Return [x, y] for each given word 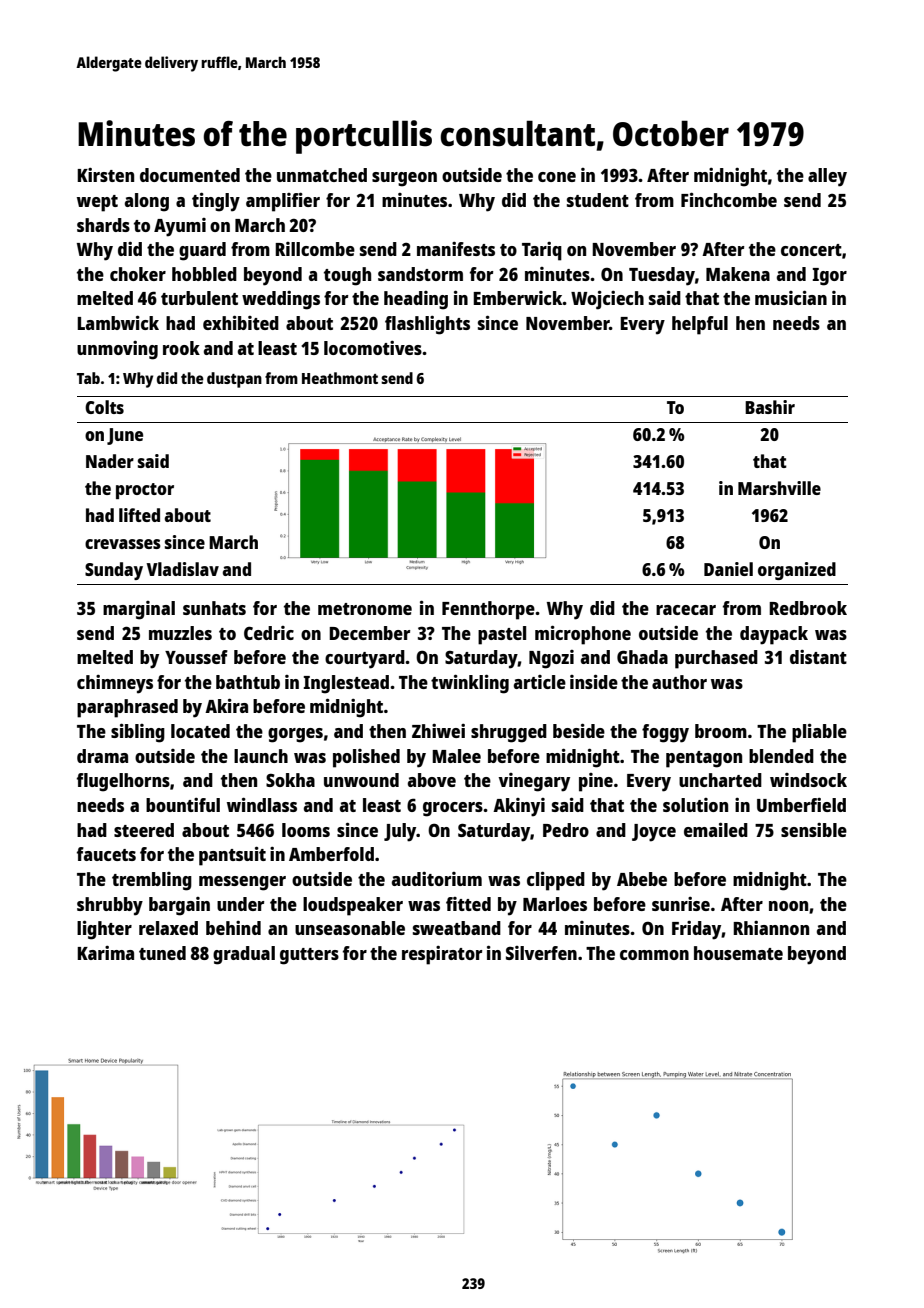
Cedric [269, 633]
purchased [716, 659]
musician [791, 297]
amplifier [283, 202]
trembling [152, 881]
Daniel [728, 569]
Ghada [642, 657]
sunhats [214, 608]
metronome [365, 609]
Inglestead [346, 684]
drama [102, 756]
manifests [456, 249]
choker [138, 274]
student [598, 200]
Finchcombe [729, 199]
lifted [139, 515]
